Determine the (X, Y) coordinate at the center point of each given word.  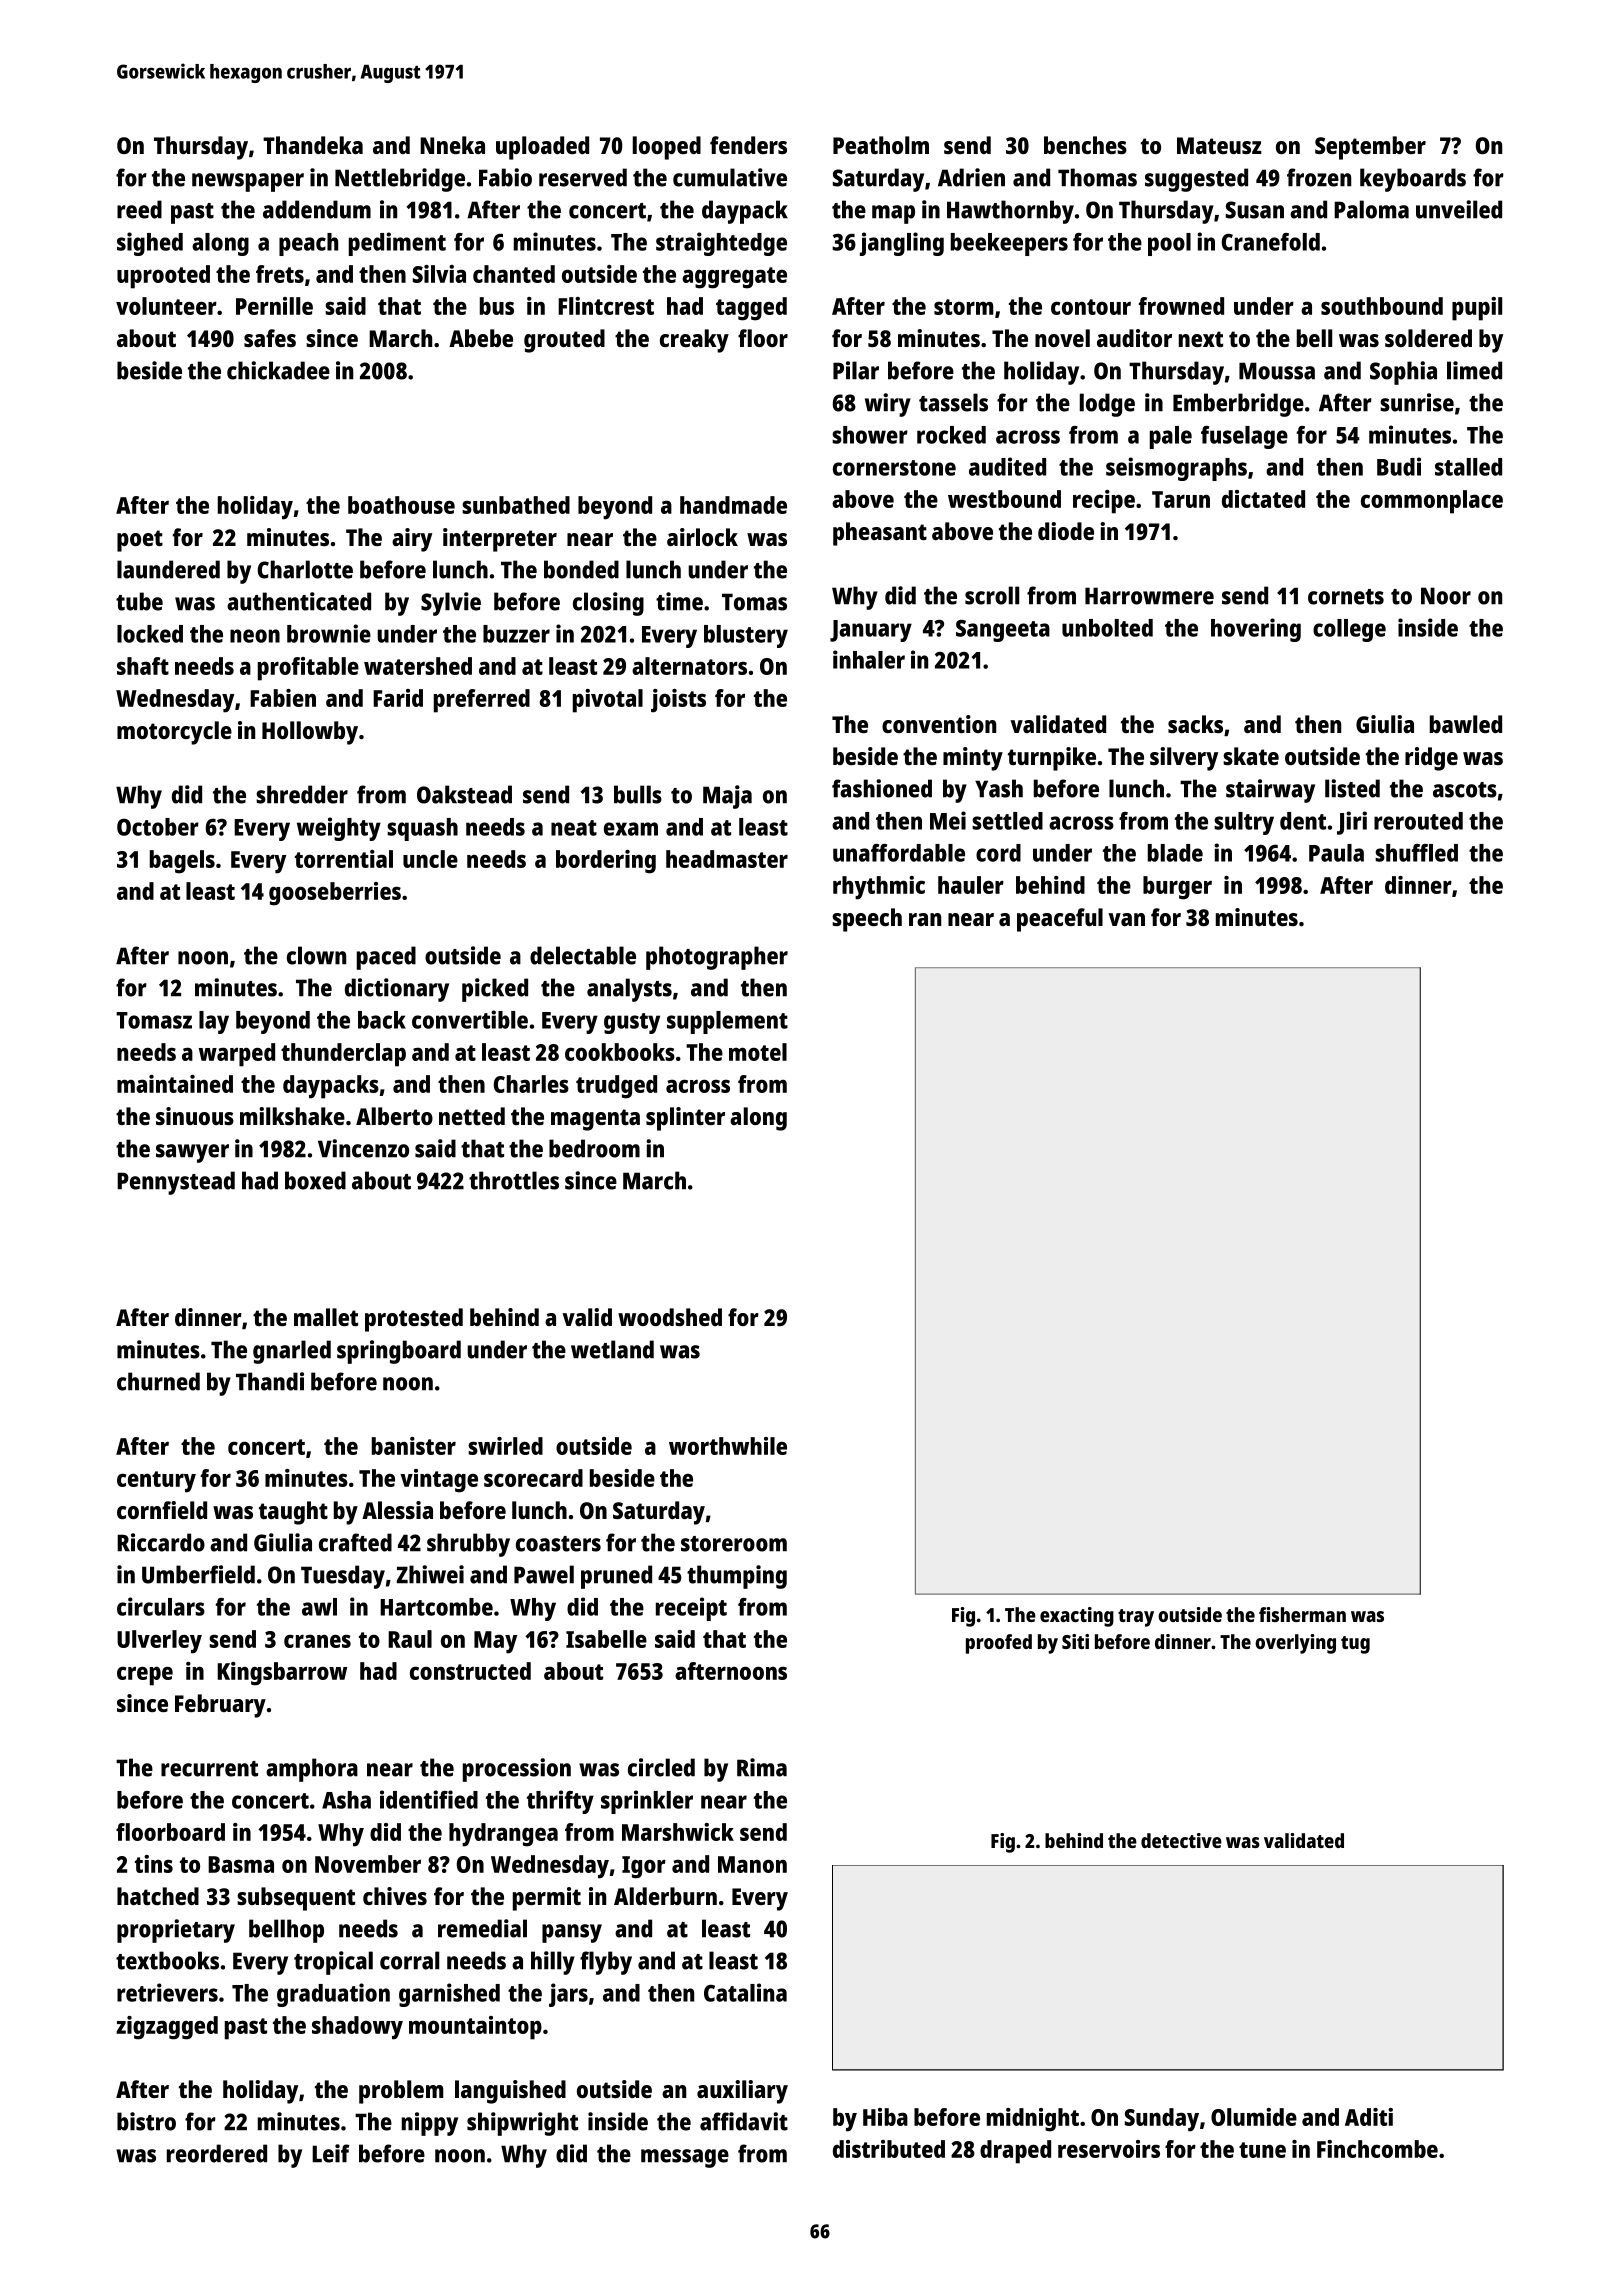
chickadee (278, 370)
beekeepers (1009, 244)
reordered (217, 2153)
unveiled (1459, 209)
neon (255, 636)
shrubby (468, 1545)
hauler (971, 885)
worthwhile (728, 1446)
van (1126, 919)
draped (1015, 2152)
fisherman (1302, 1614)
